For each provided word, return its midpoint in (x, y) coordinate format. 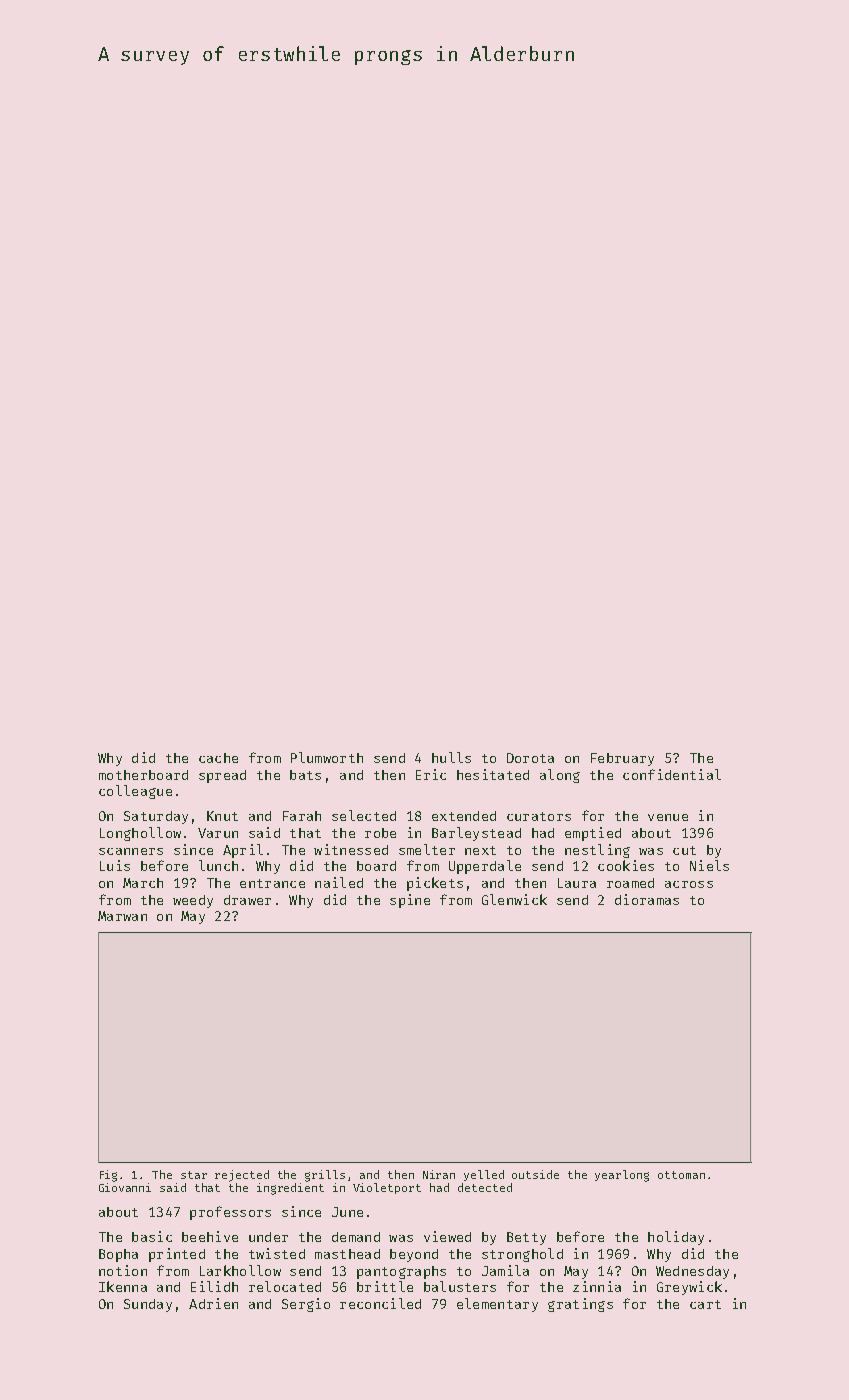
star (194, 1175)
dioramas (647, 899)
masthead (347, 1254)
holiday (676, 1238)
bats (305, 775)
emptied (593, 834)
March (143, 883)
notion (123, 1270)
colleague (135, 792)
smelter (427, 849)
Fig (108, 1176)
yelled (484, 1175)
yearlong (622, 1176)
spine (410, 901)
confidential (672, 774)
